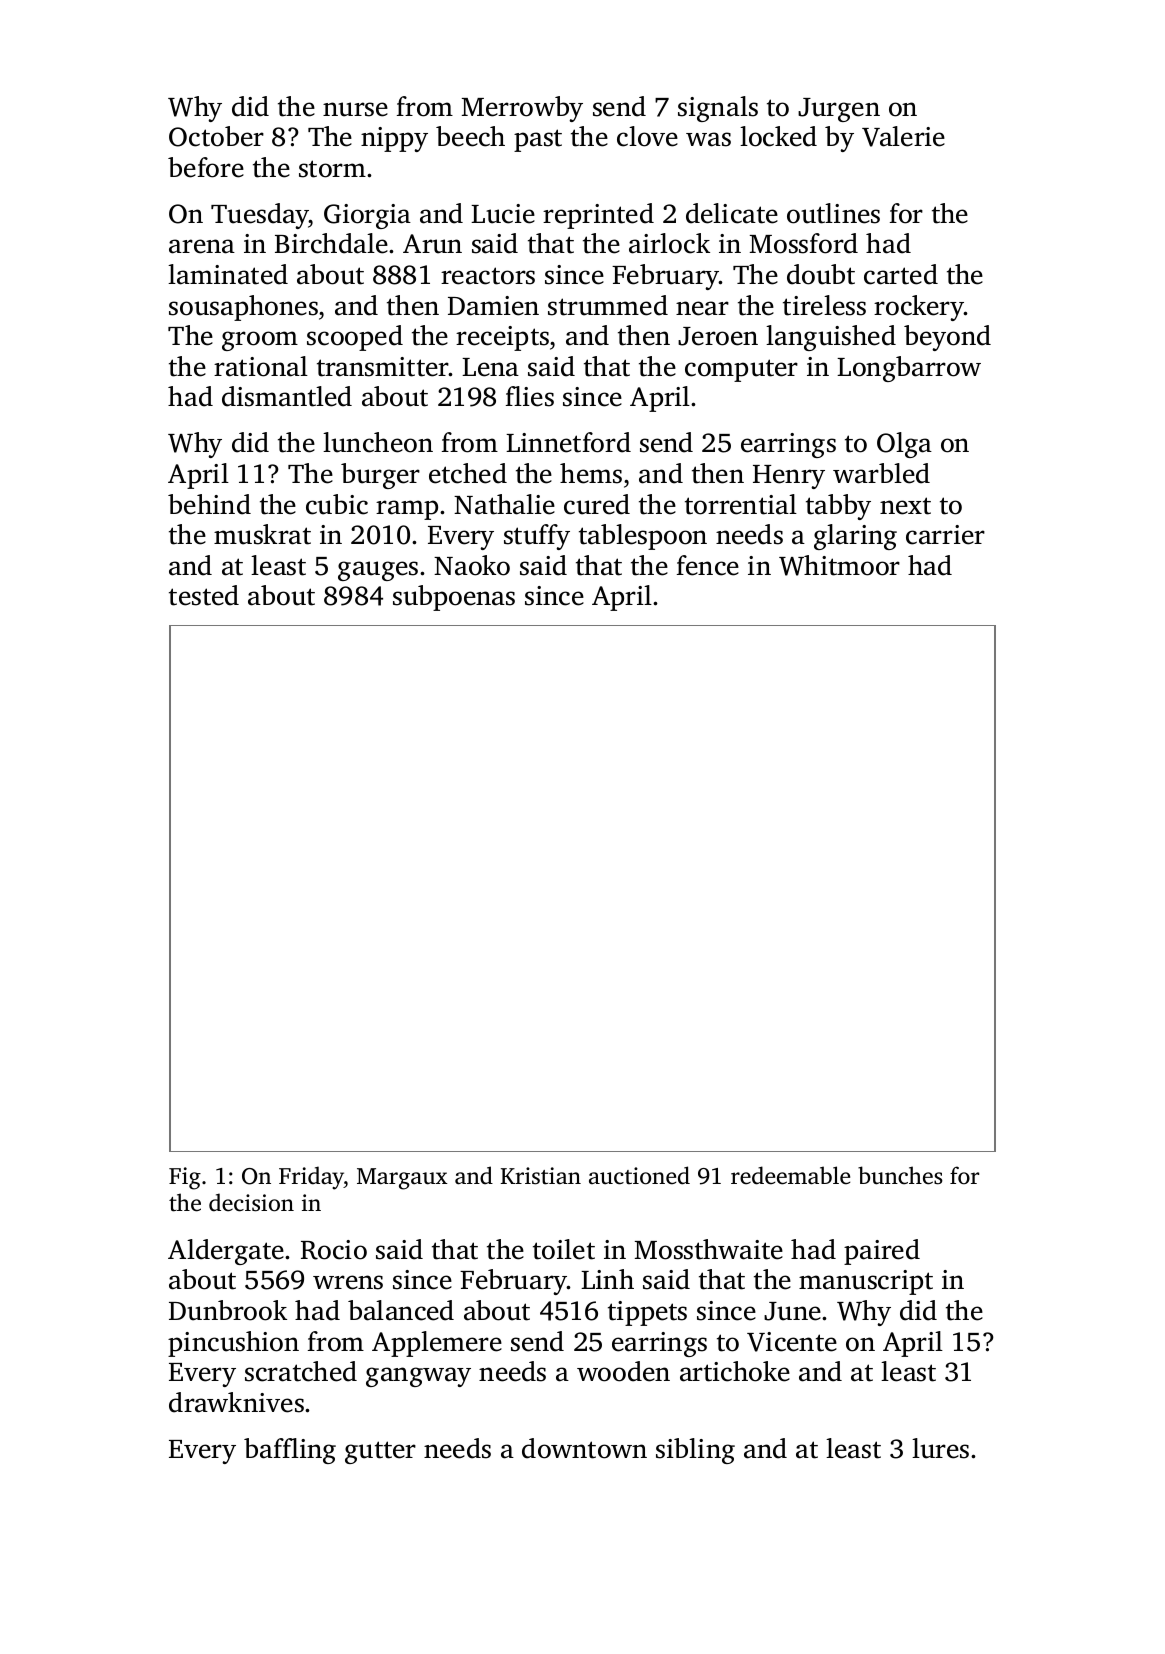 The image size is (1165, 1654). What do you see at coordinates (708, 565) in the document?
I see `fence` at bounding box center [708, 565].
